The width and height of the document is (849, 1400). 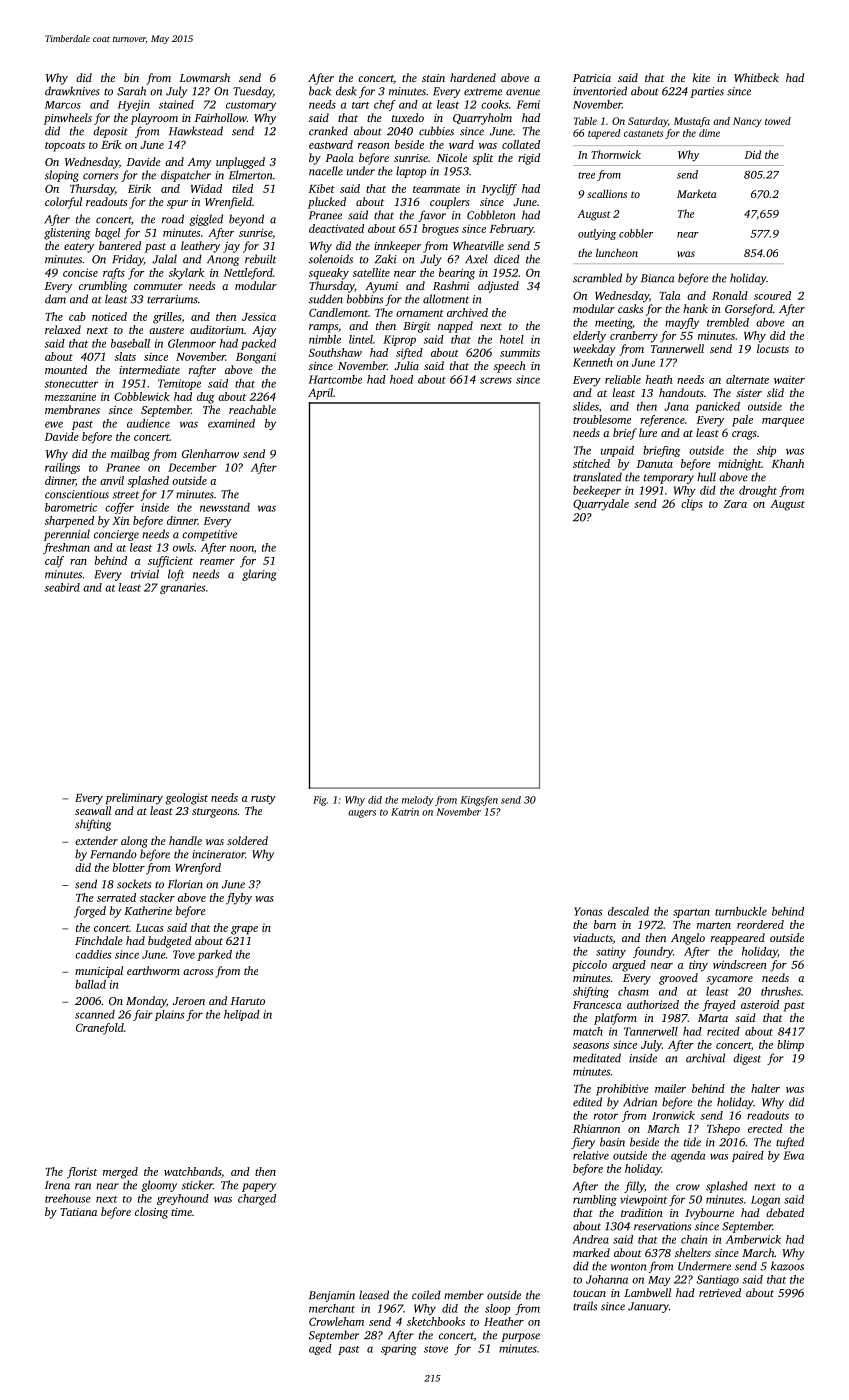 I want to click on Marketa, so click(x=697, y=193).
